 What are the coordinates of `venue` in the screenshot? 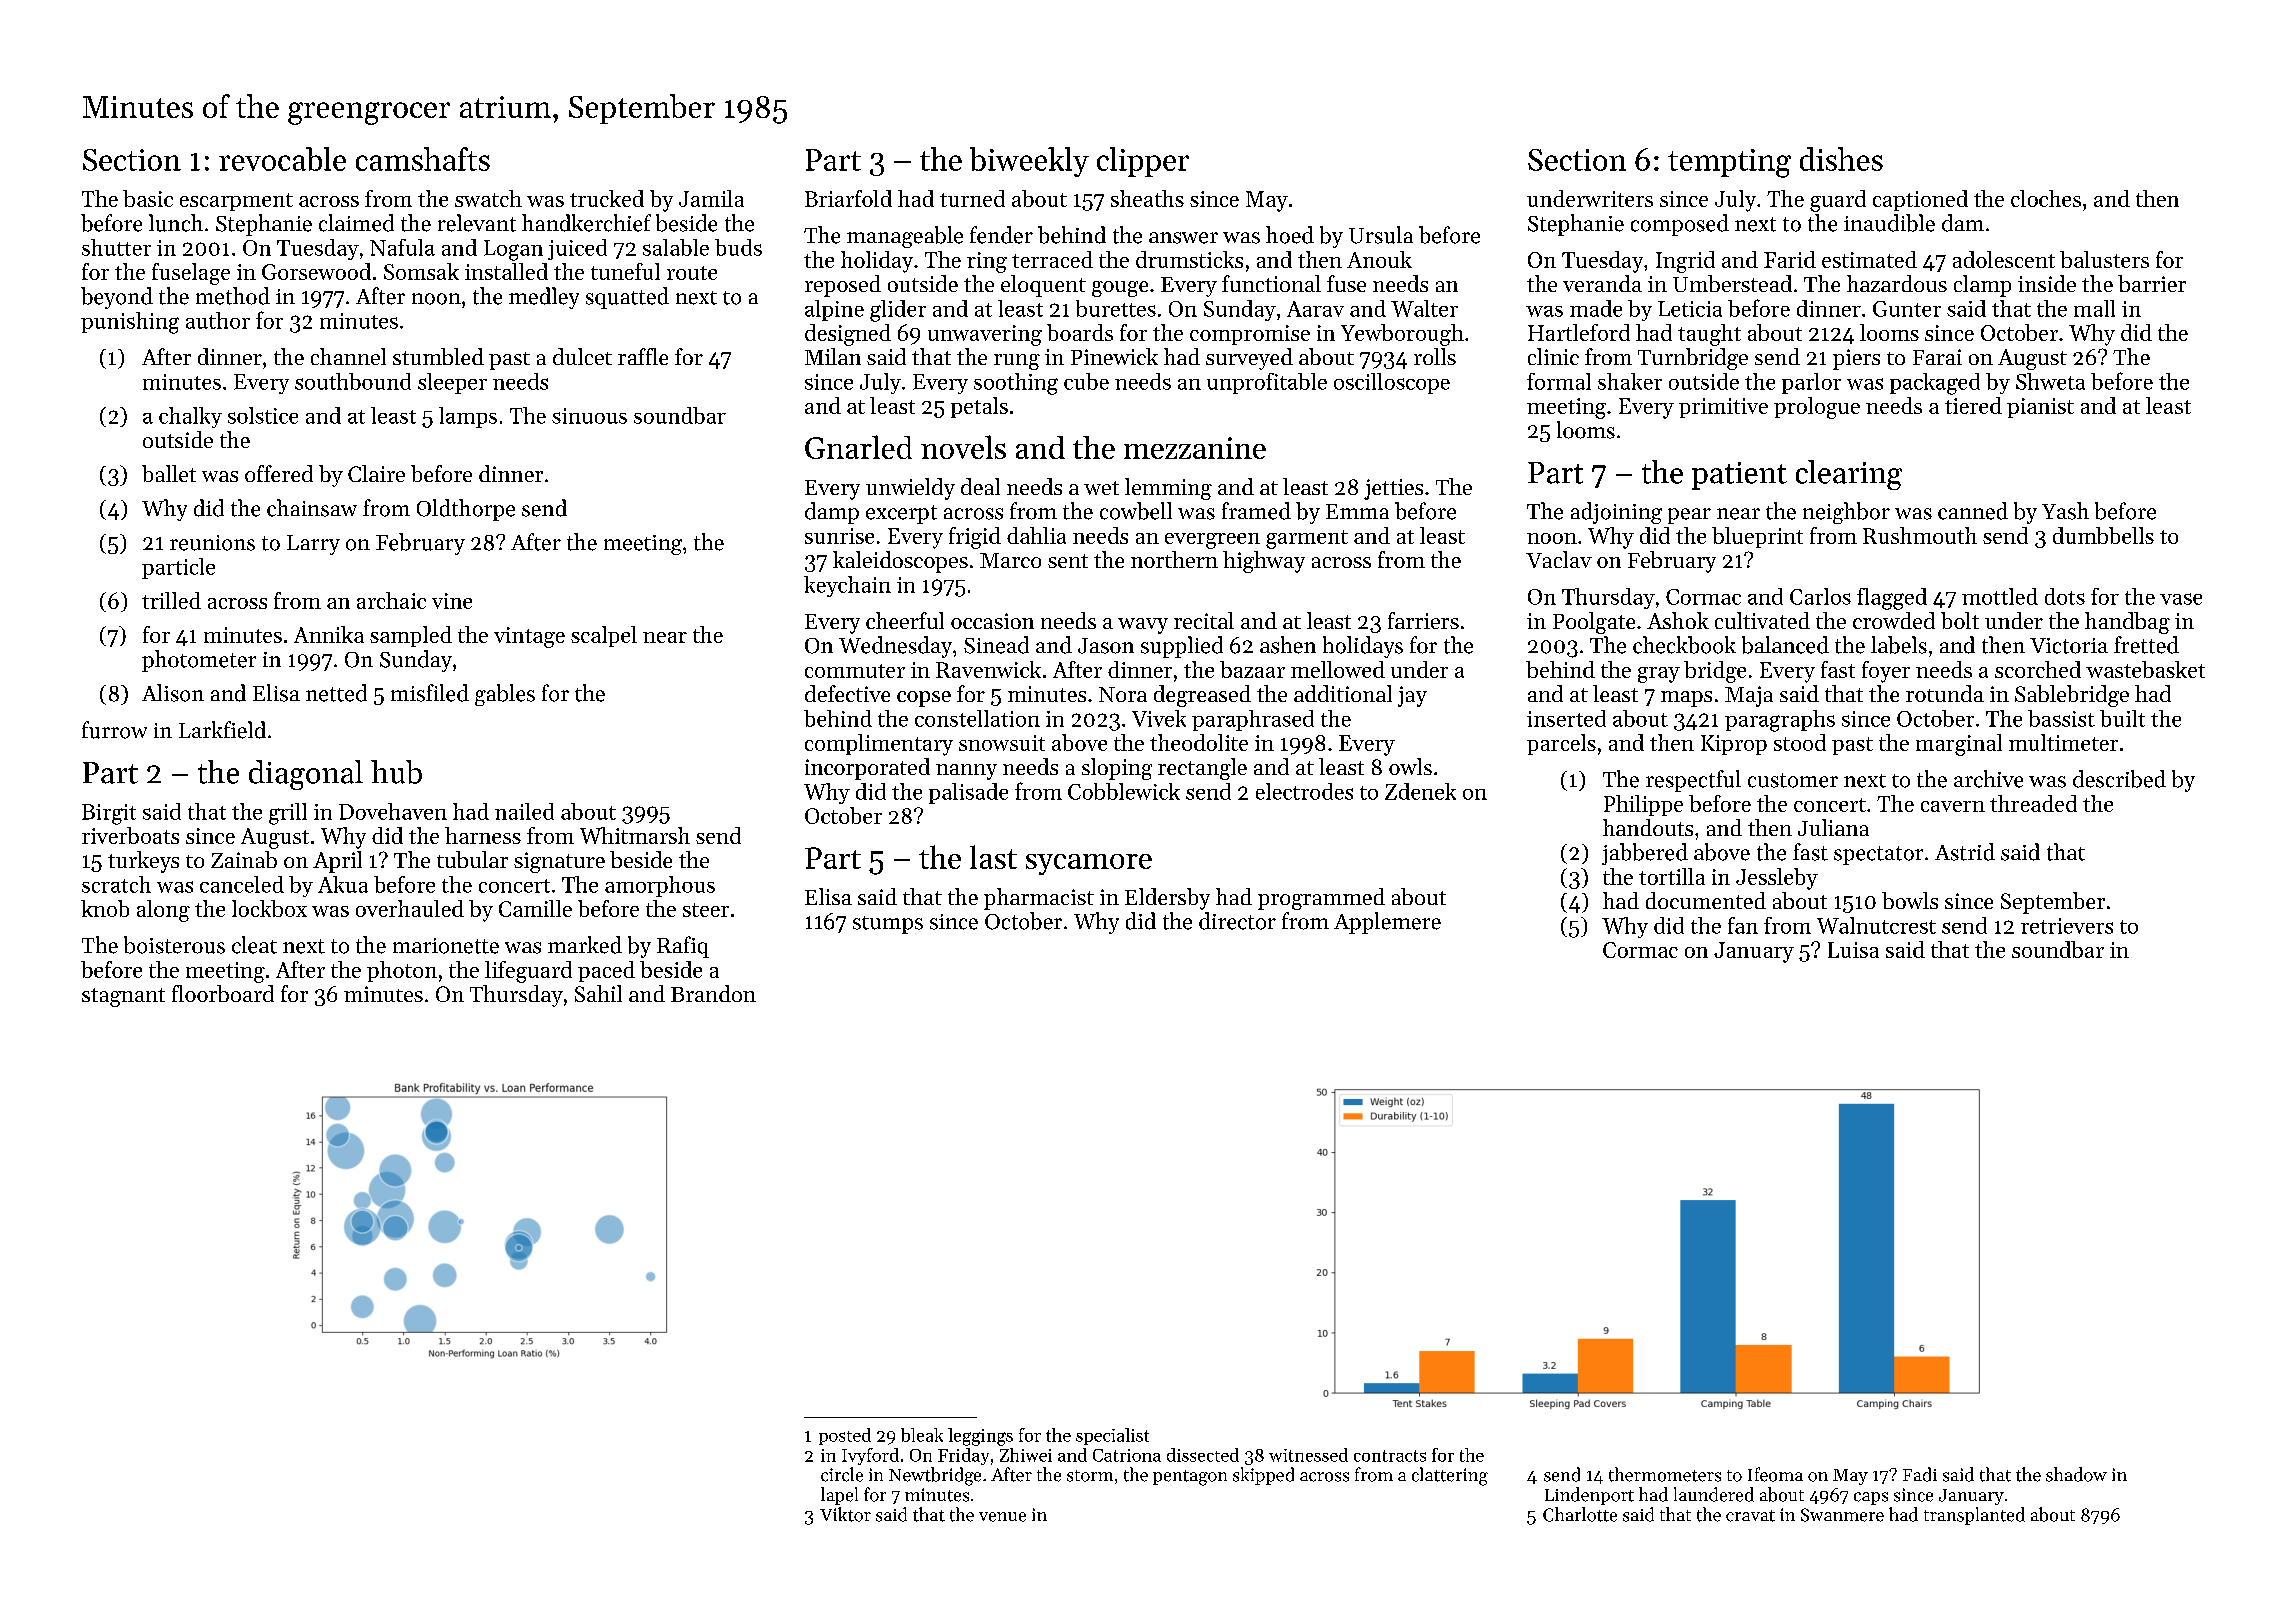 It's located at (1002, 1517).
